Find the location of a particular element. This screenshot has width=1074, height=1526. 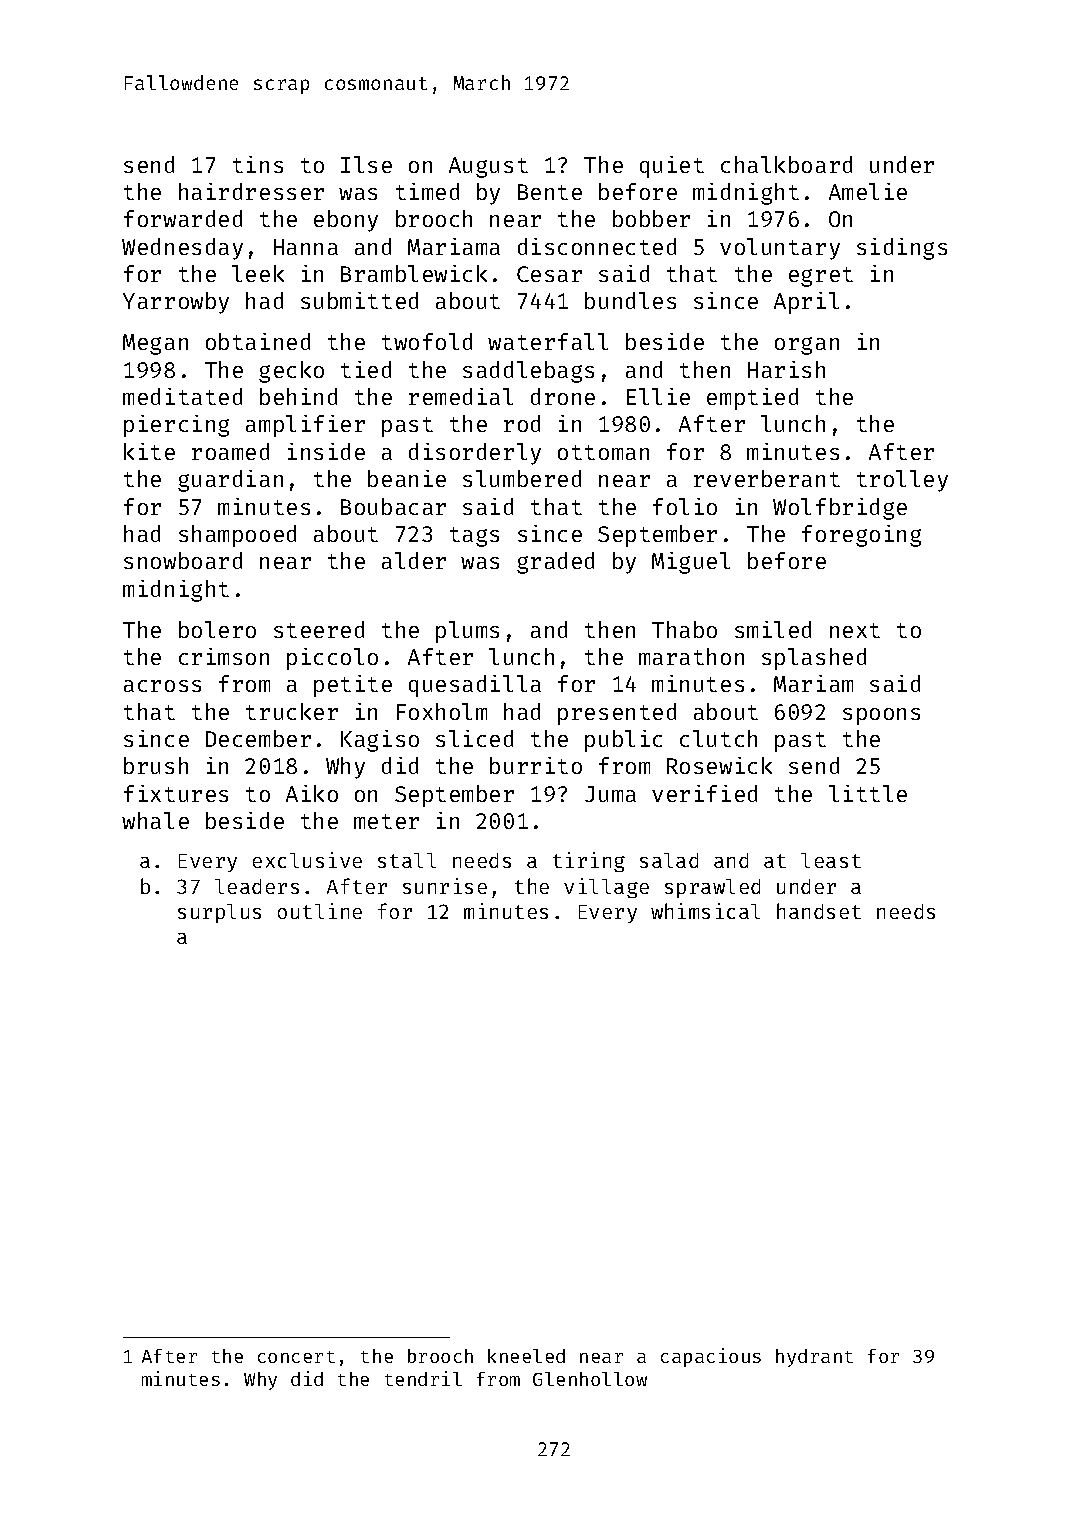

handset is located at coordinates (819, 911).
